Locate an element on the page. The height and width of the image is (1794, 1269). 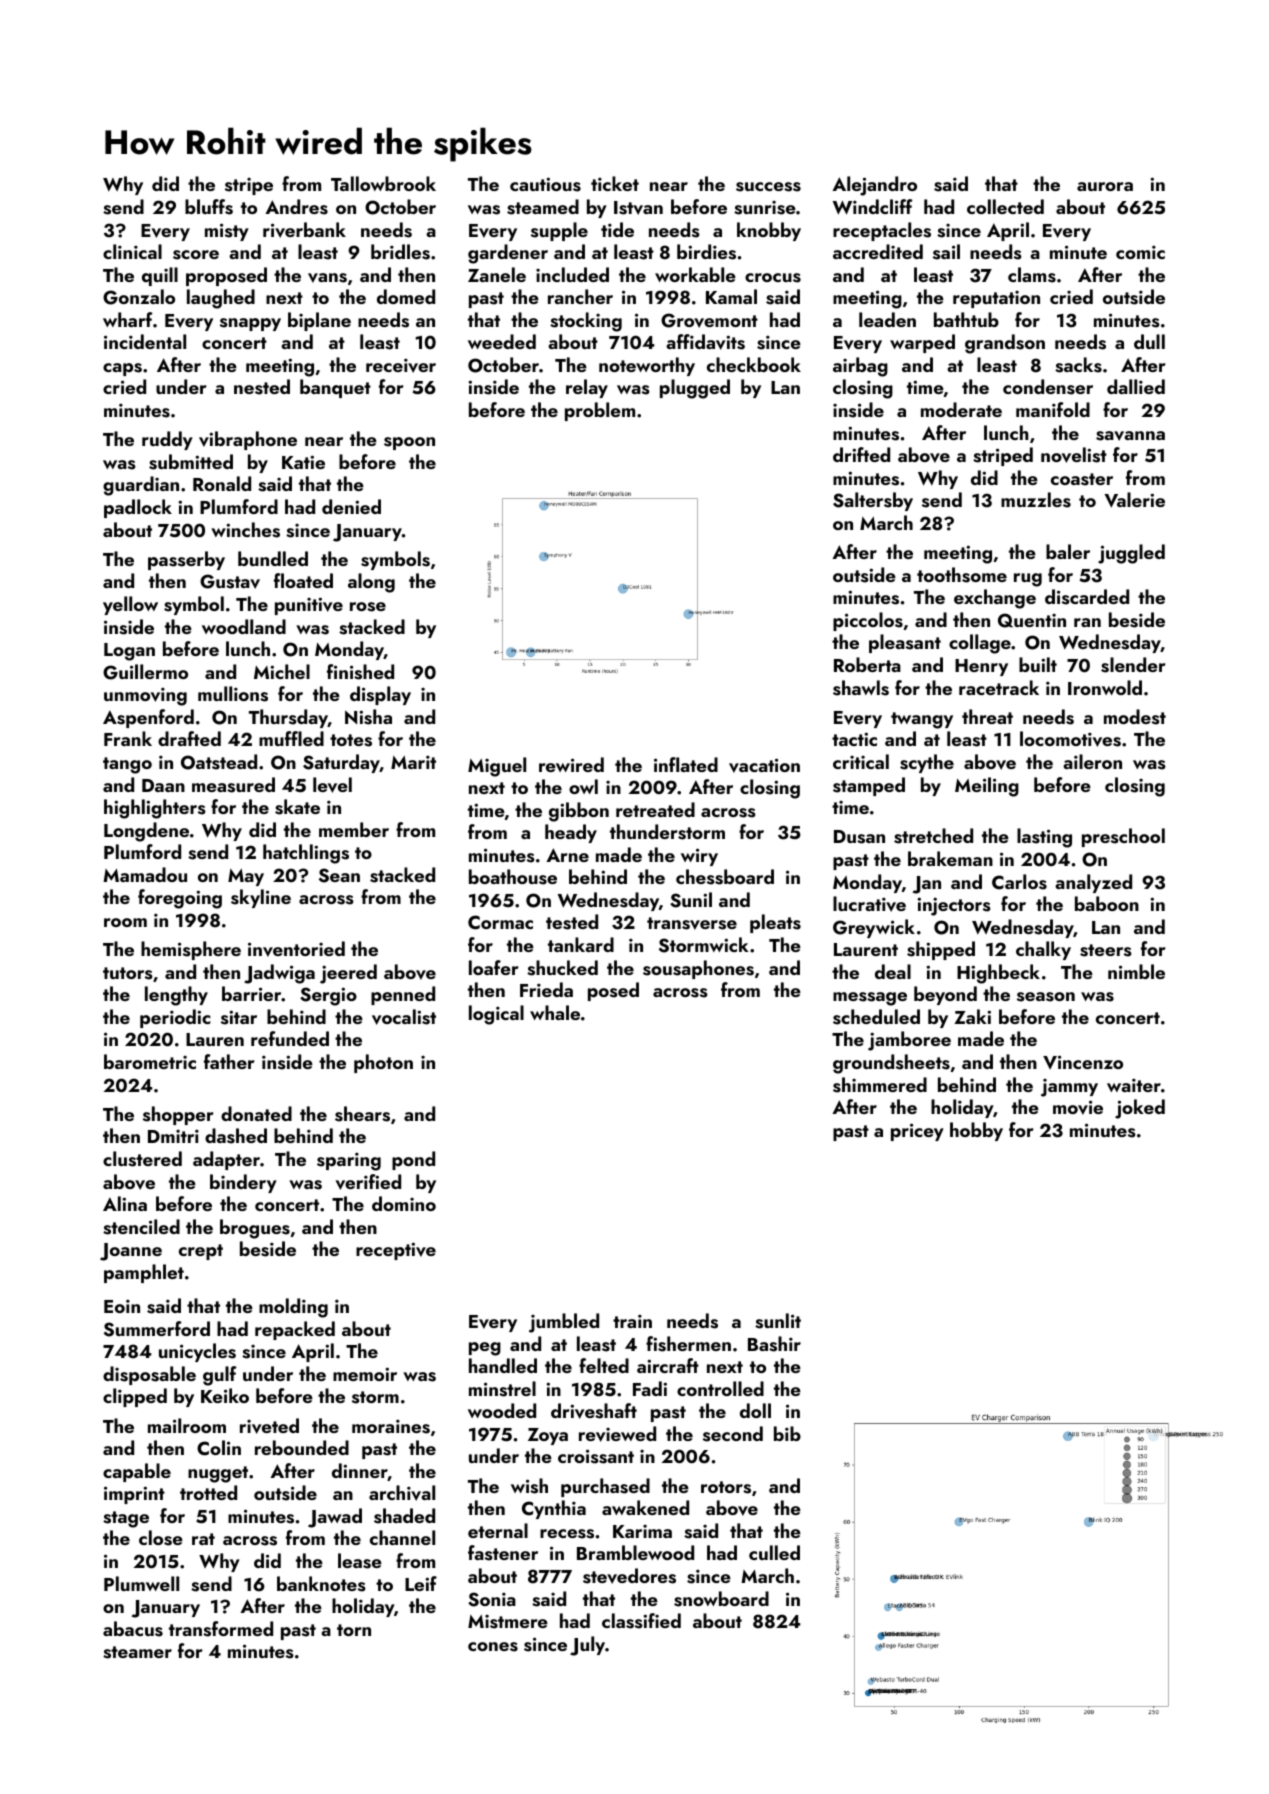
tango is located at coordinates (127, 765).
